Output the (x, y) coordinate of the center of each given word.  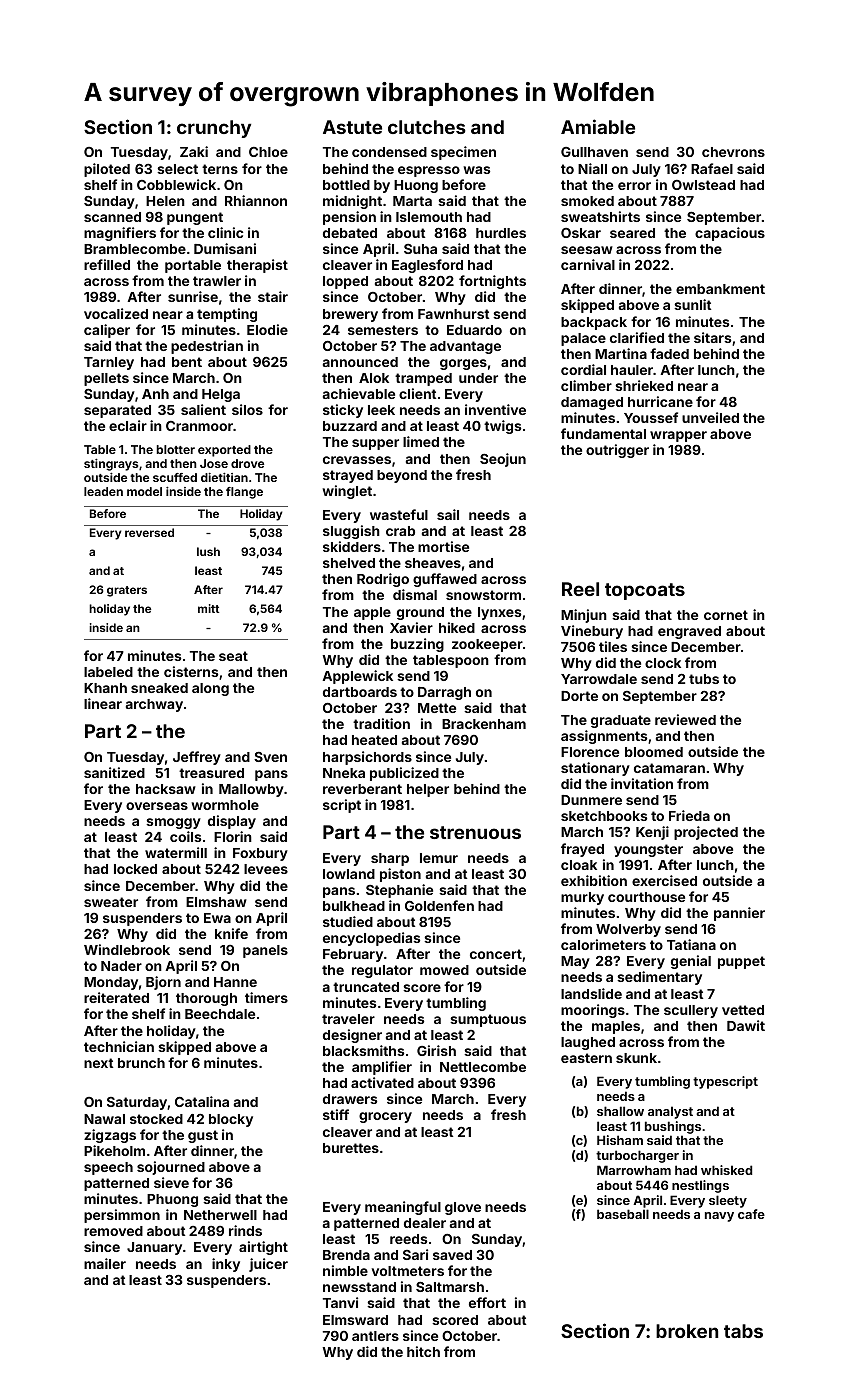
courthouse (646, 897)
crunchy (214, 129)
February (353, 955)
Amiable (598, 126)
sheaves (433, 563)
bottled (346, 185)
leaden (103, 491)
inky (226, 1265)
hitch (423, 1351)
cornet (726, 615)
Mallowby (251, 790)
